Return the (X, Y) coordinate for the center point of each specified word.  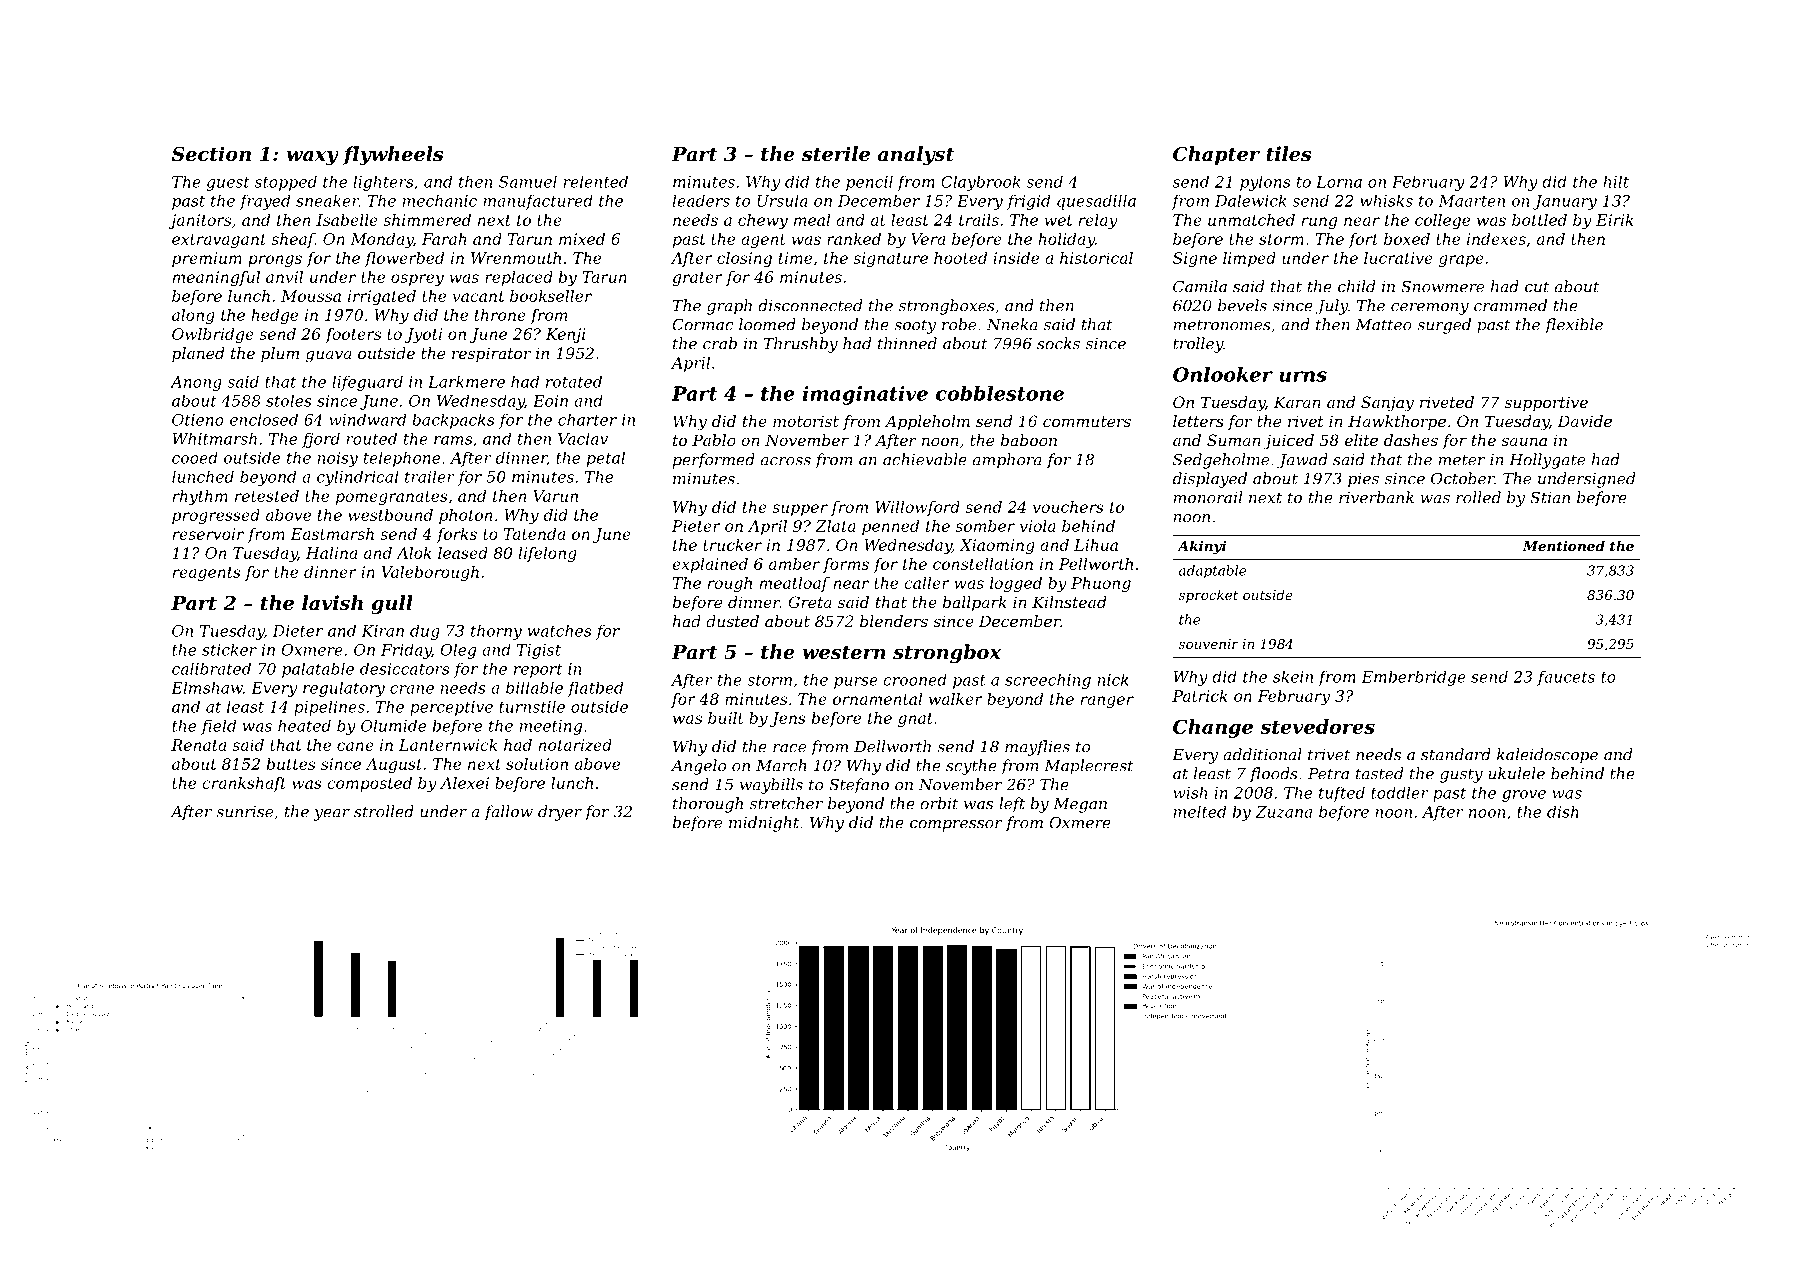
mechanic (440, 201)
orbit (939, 803)
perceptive (451, 708)
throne (500, 315)
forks (456, 535)
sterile (836, 153)
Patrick (1200, 696)
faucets (1566, 678)
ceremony (1430, 309)
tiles (1288, 154)
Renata (198, 745)
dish (1563, 811)
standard (1456, 754)
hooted (960, 258)
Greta (810, 602)
